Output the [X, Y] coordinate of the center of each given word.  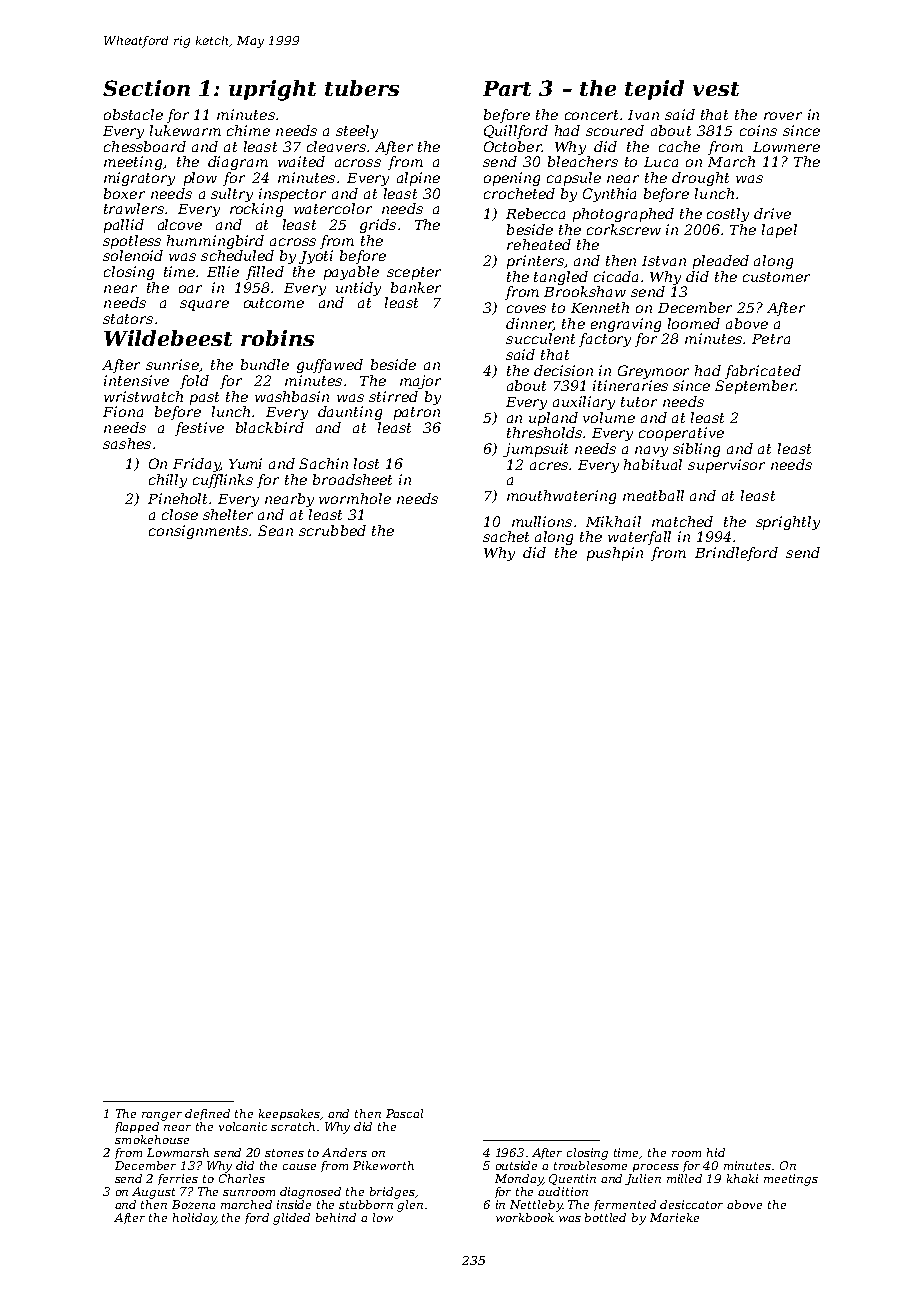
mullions [542, 521]
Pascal [404, 1113]
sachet [506, 536]
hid [716, 1152]
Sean [275, 530]
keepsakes [290, 1114]
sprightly [788, 523]
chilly [168, 481]
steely [357, 132]
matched [682, 521]
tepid [654, 90]
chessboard [145, 146]
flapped [137, 1127]
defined [207, 1114]
